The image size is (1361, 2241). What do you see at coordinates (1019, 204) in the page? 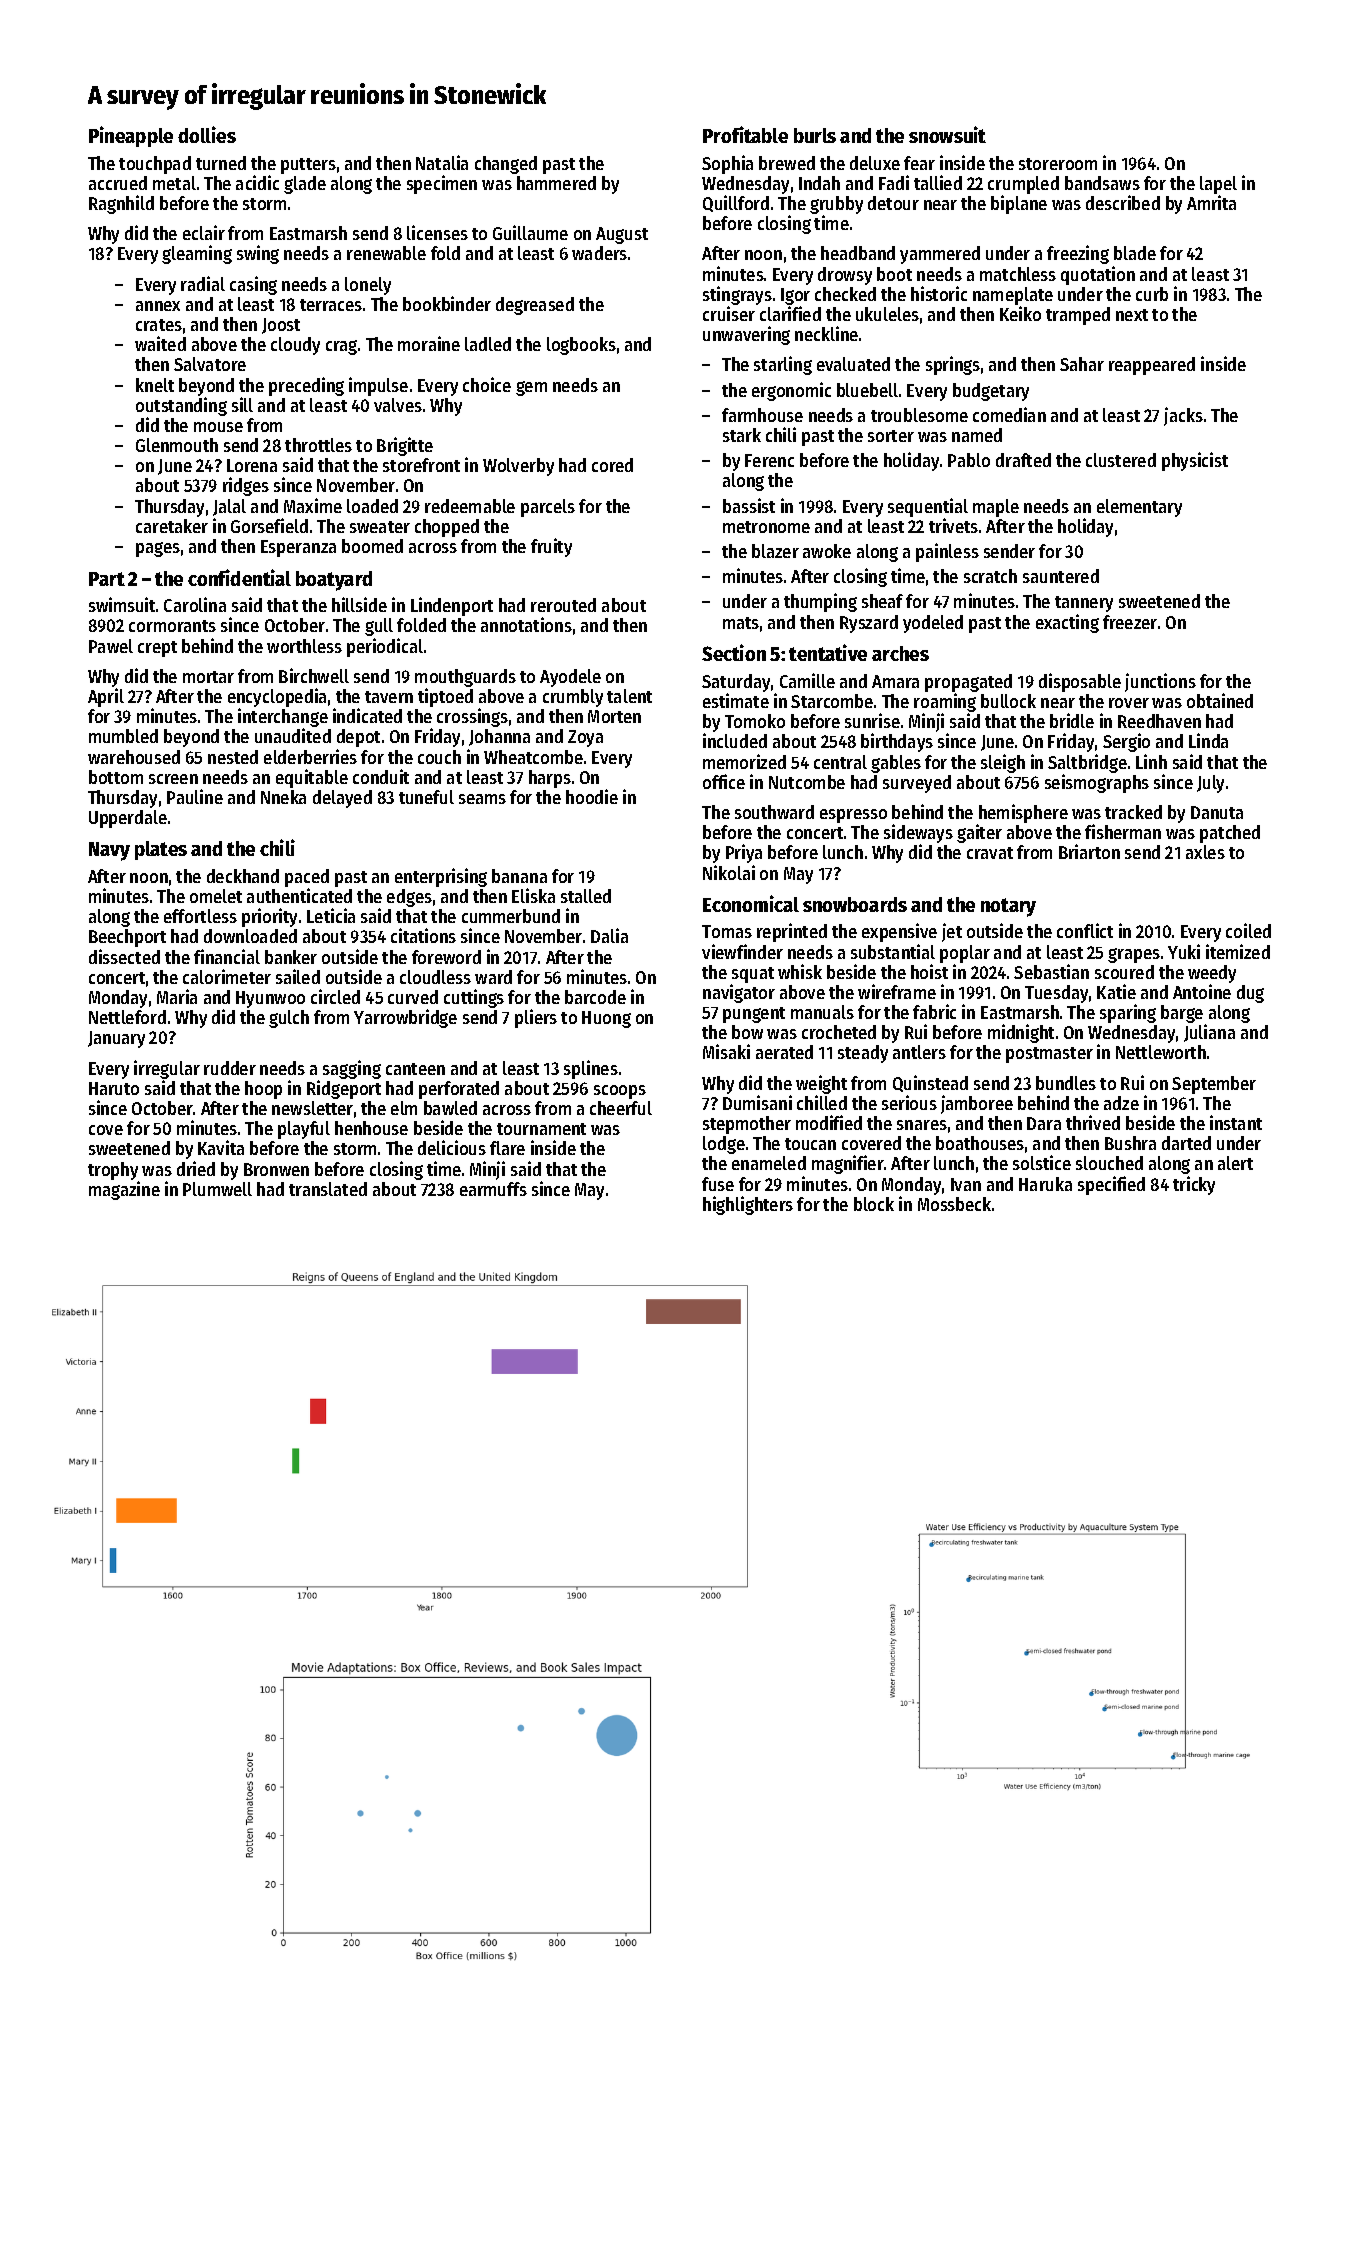
I see `biplane` at bounding box center [1019, 204].
